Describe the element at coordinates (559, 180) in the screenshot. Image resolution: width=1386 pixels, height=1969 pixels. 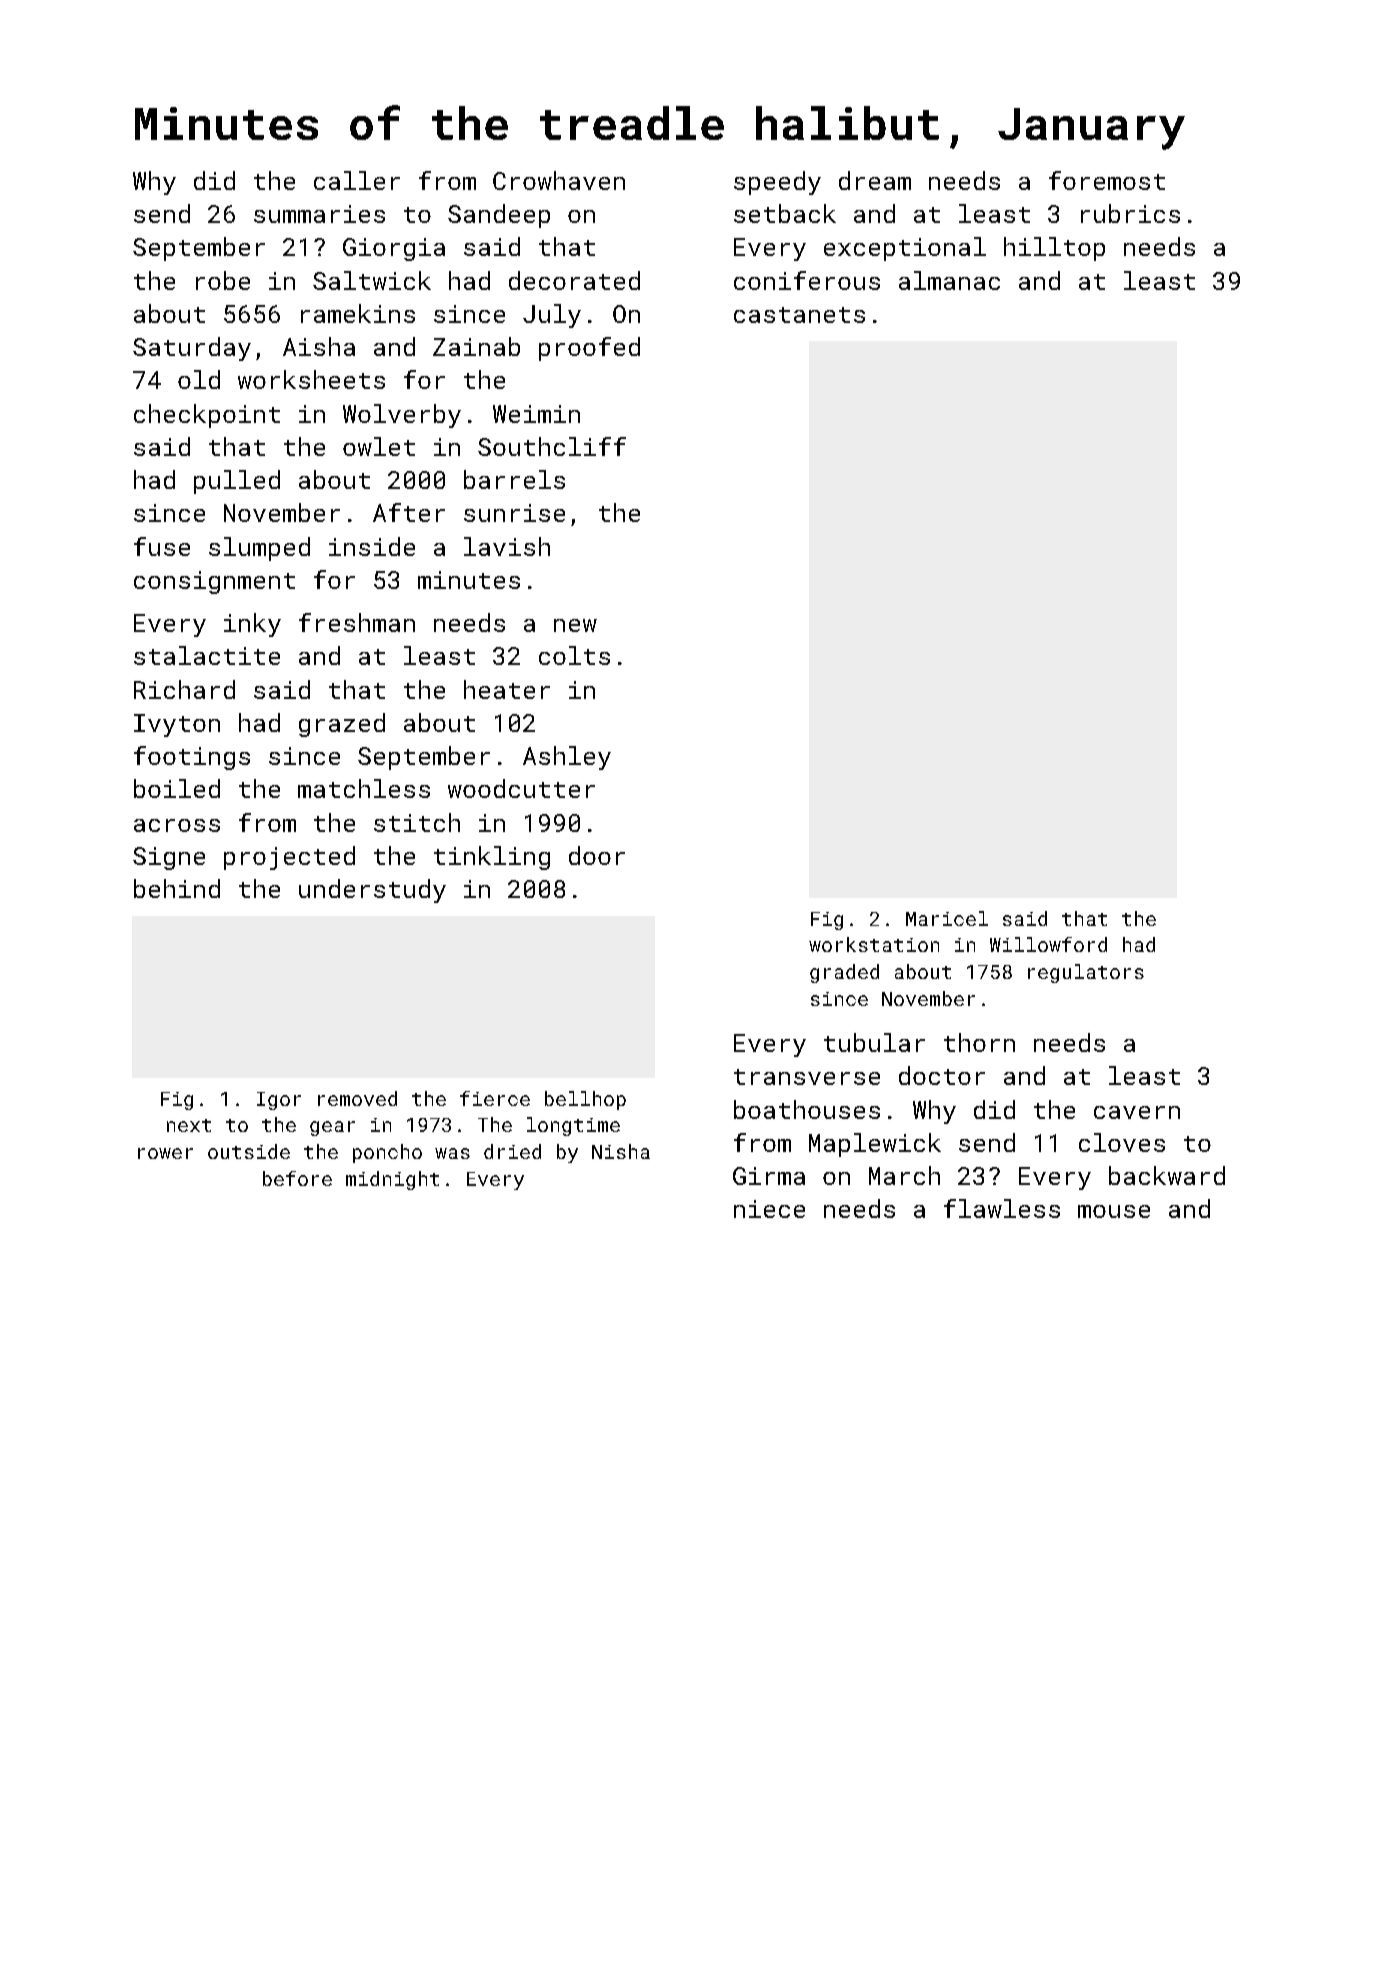
I see `Crowhaven` at that location.
